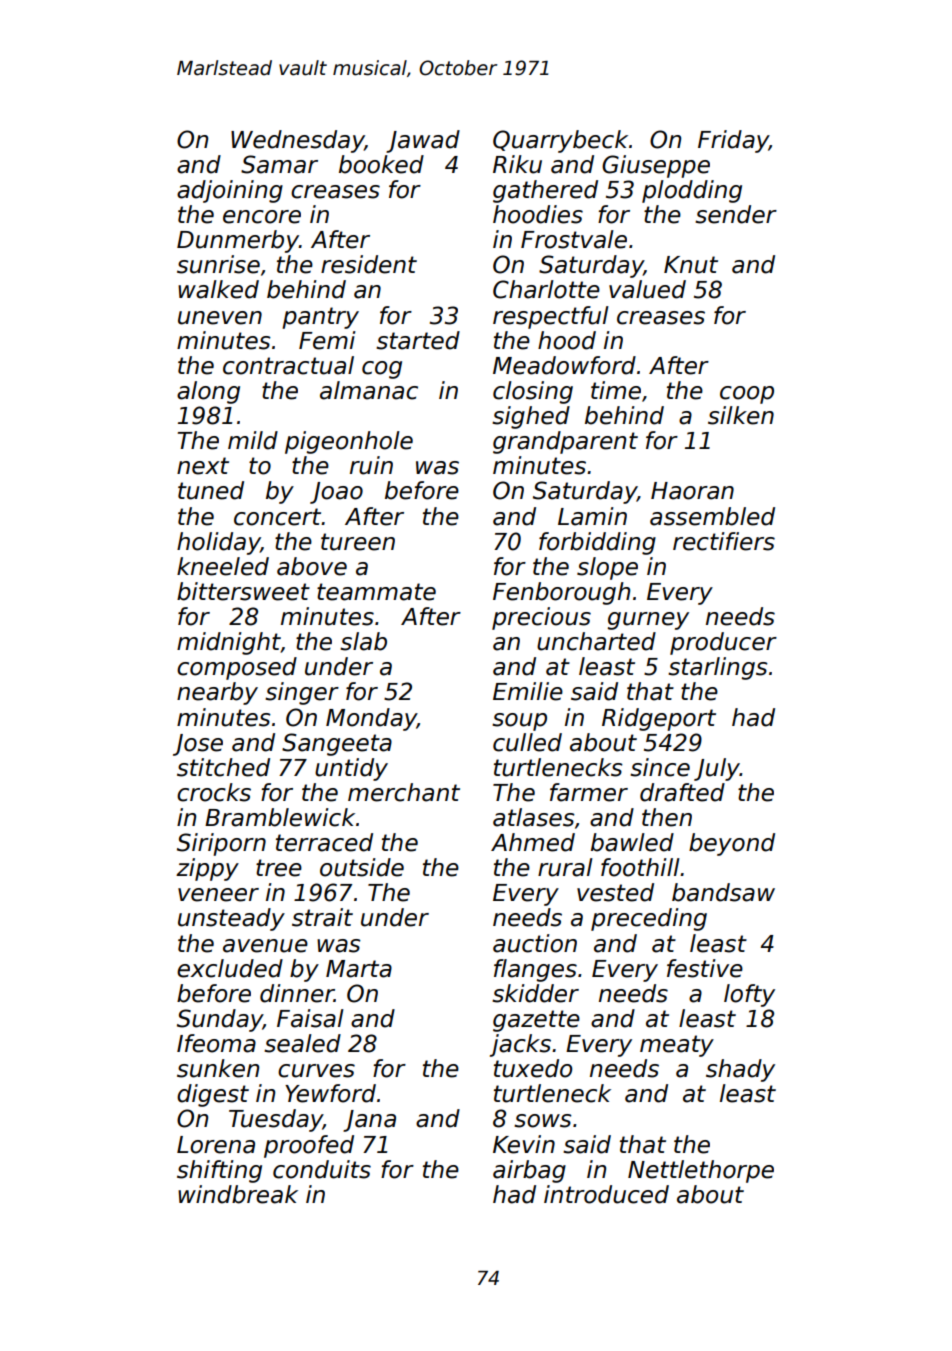 This page has width=952, height=1351. I want to click on along, so click(208, 392).
